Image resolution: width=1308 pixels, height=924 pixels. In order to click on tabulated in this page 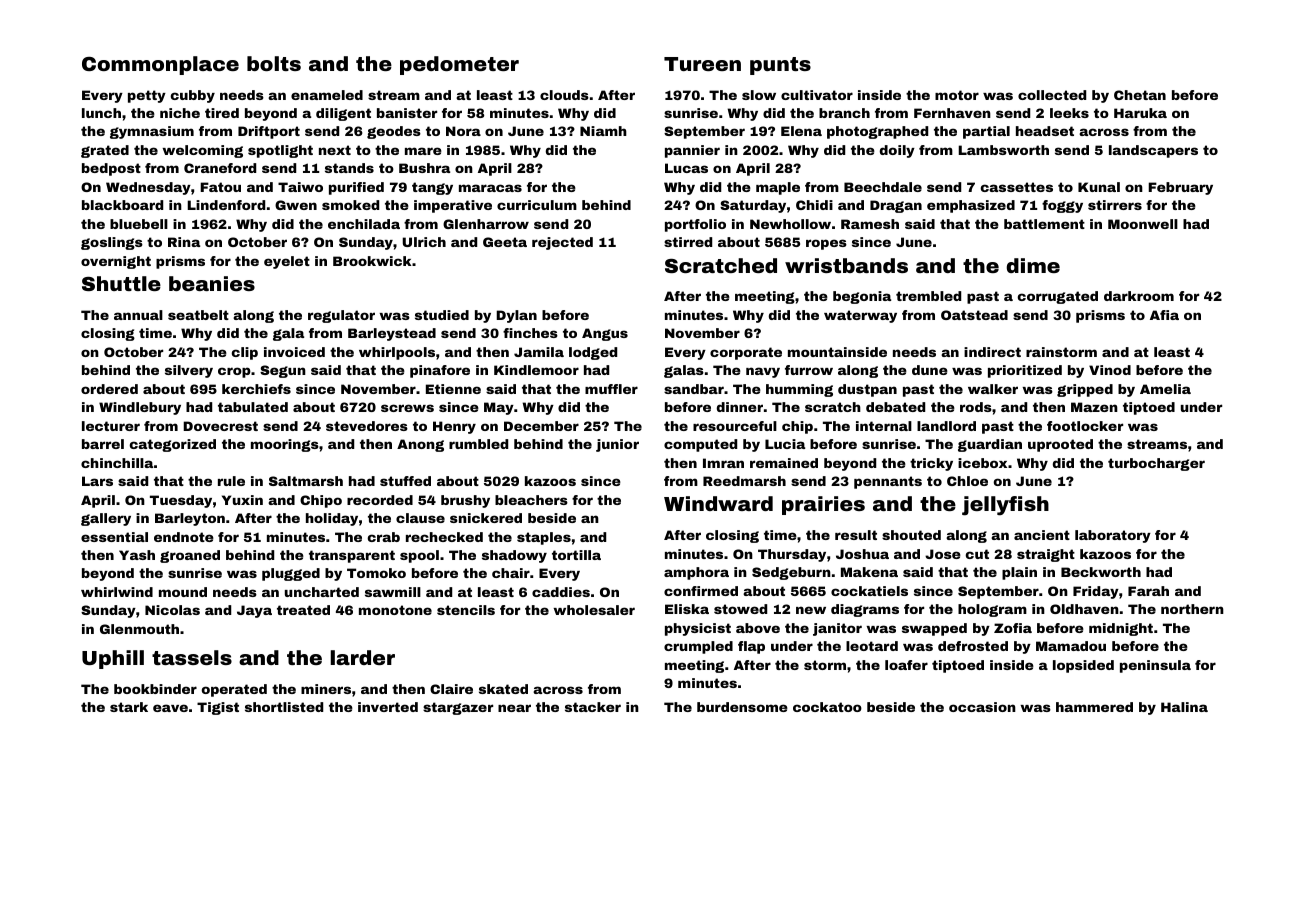, I will do `click(253, 407)`.
